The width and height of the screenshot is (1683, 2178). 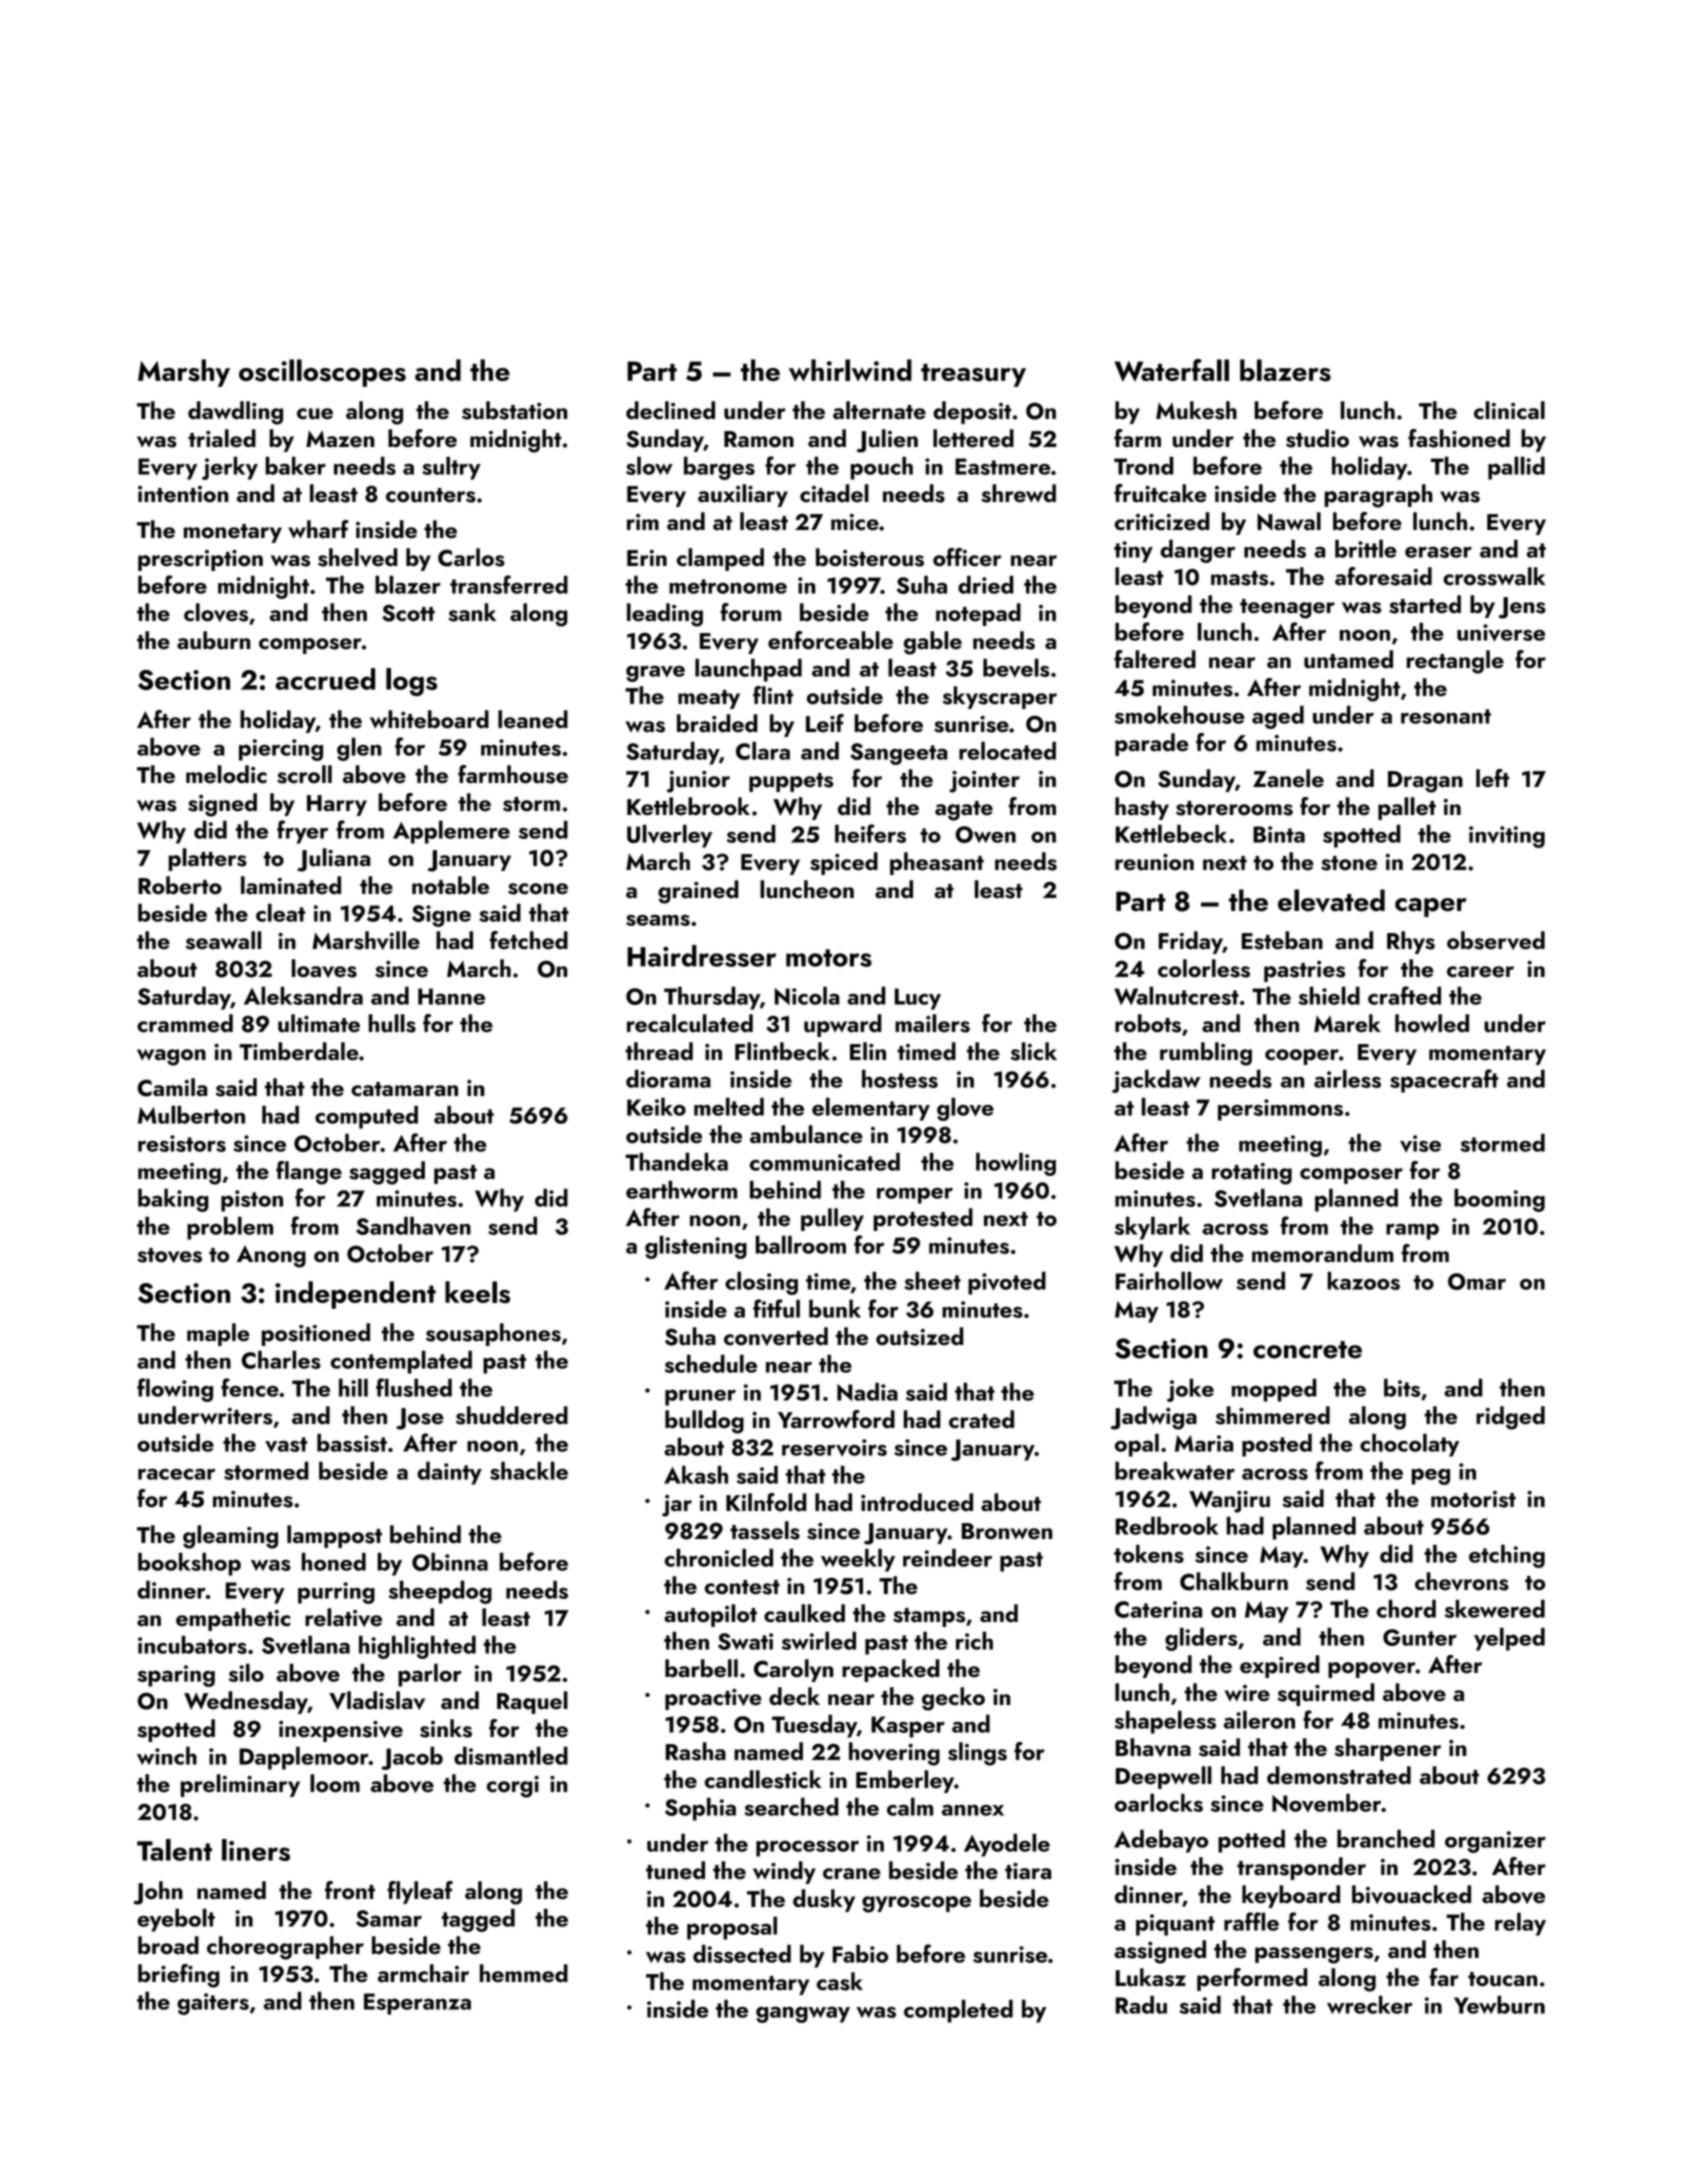 I want to click on career, so click(x=1480, y=972).
